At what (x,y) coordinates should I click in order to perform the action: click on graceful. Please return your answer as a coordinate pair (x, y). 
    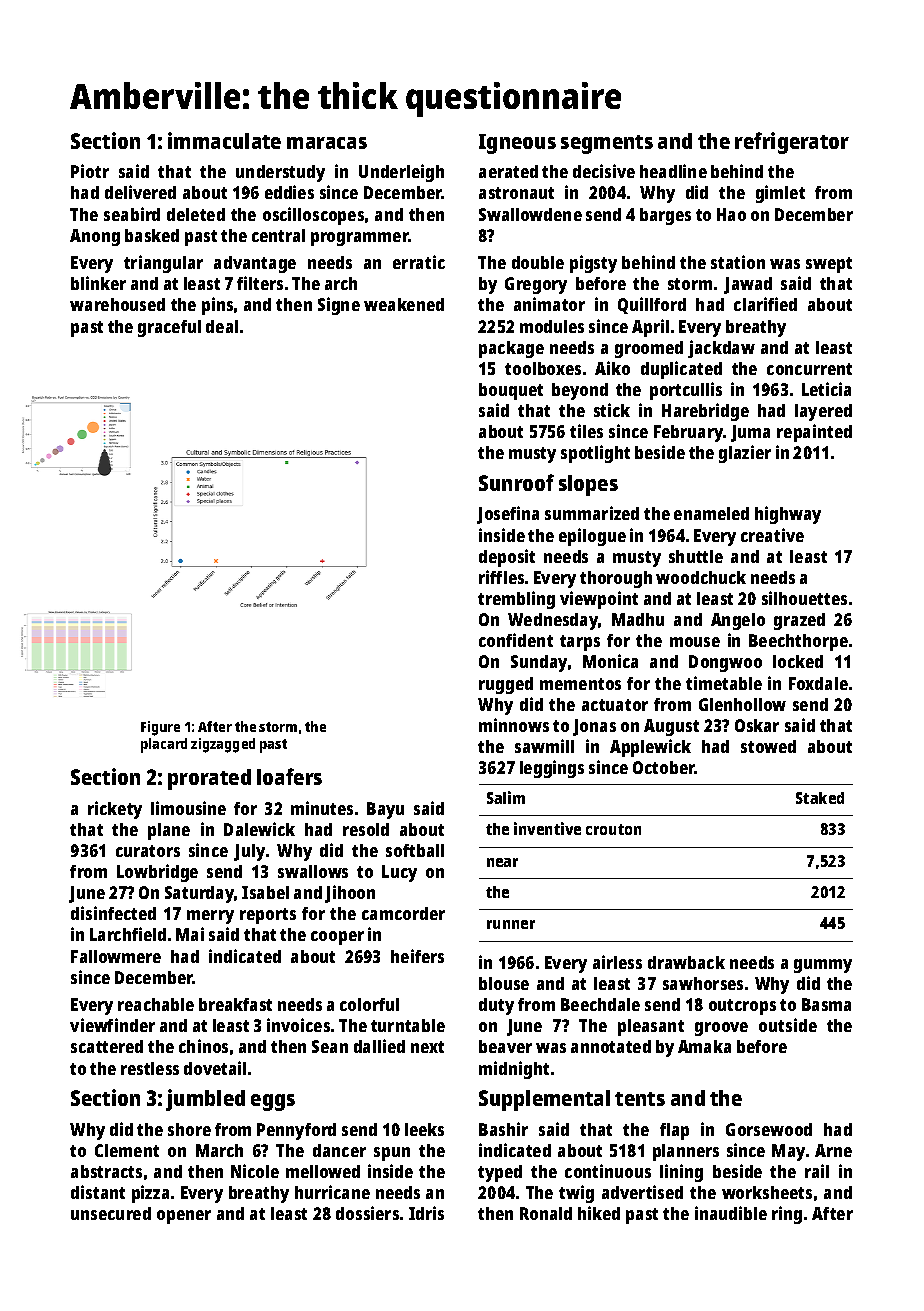
    Looking at the image, I should click on (169, 328).
